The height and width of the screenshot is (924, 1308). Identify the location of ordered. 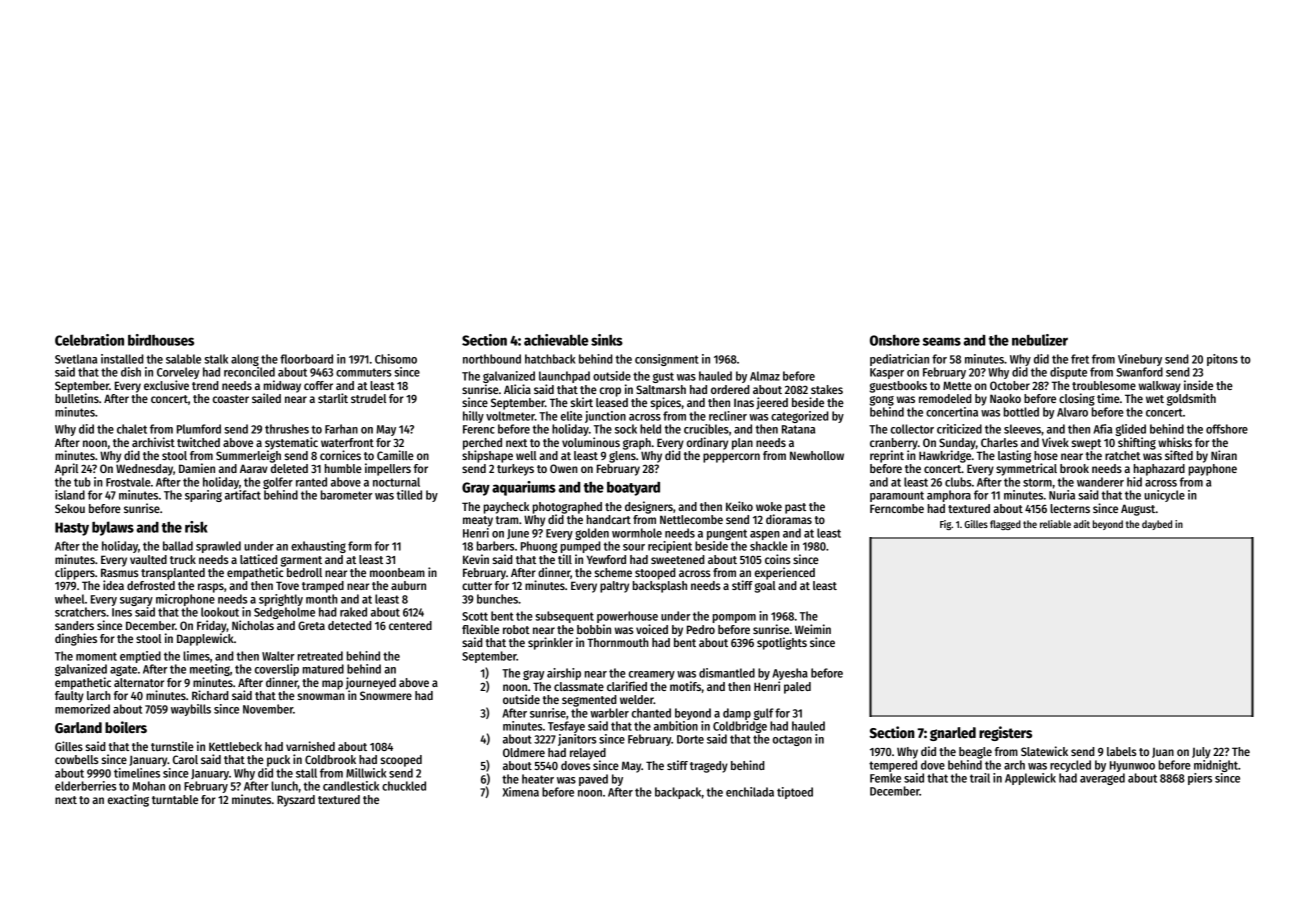
(730, 389).
